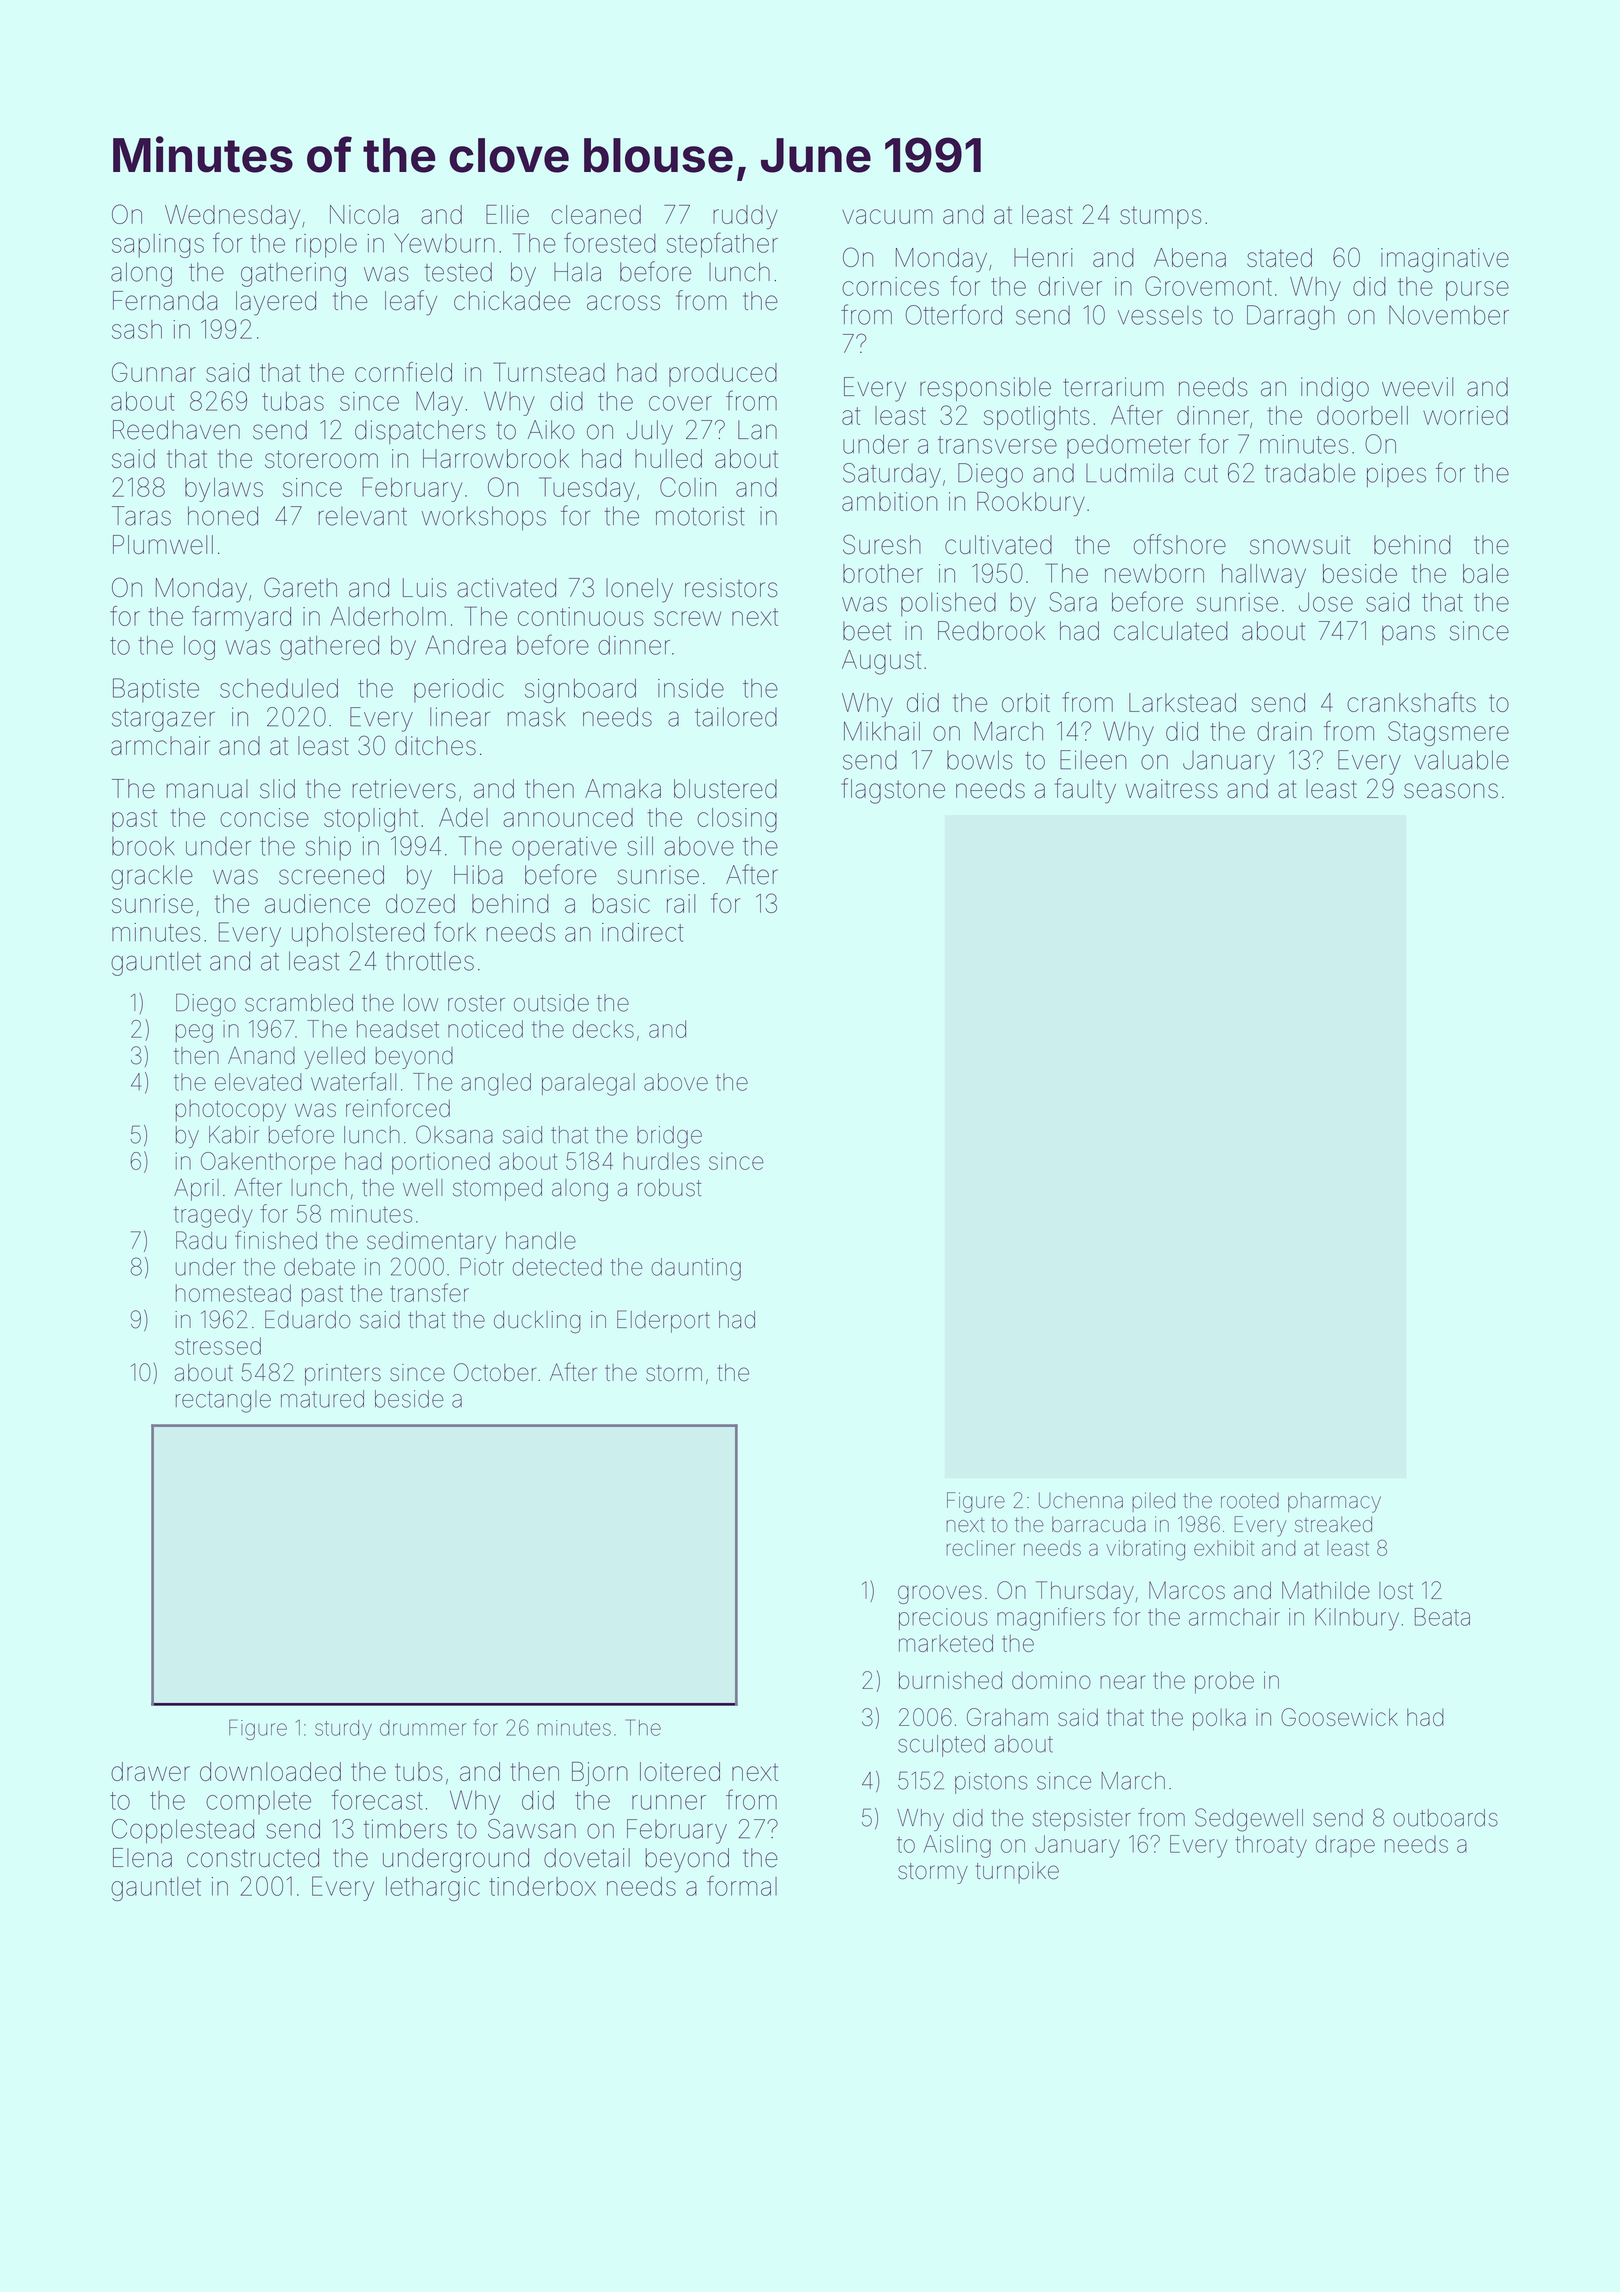  Describe the element at coordinates (696, 1269) in the page. I see `daunting` at that location.
